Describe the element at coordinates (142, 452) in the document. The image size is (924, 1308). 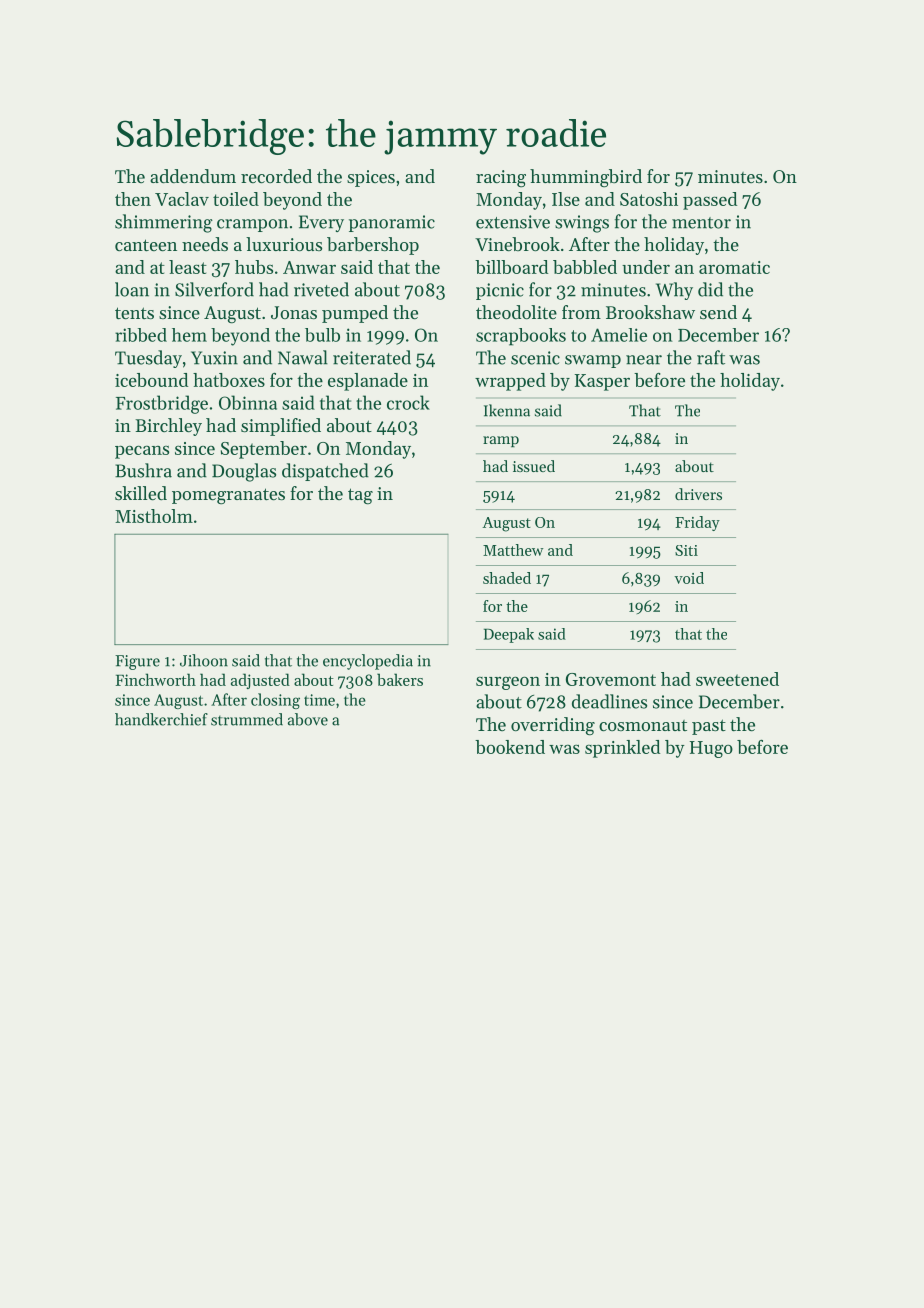
I see `pecans` at that location.
